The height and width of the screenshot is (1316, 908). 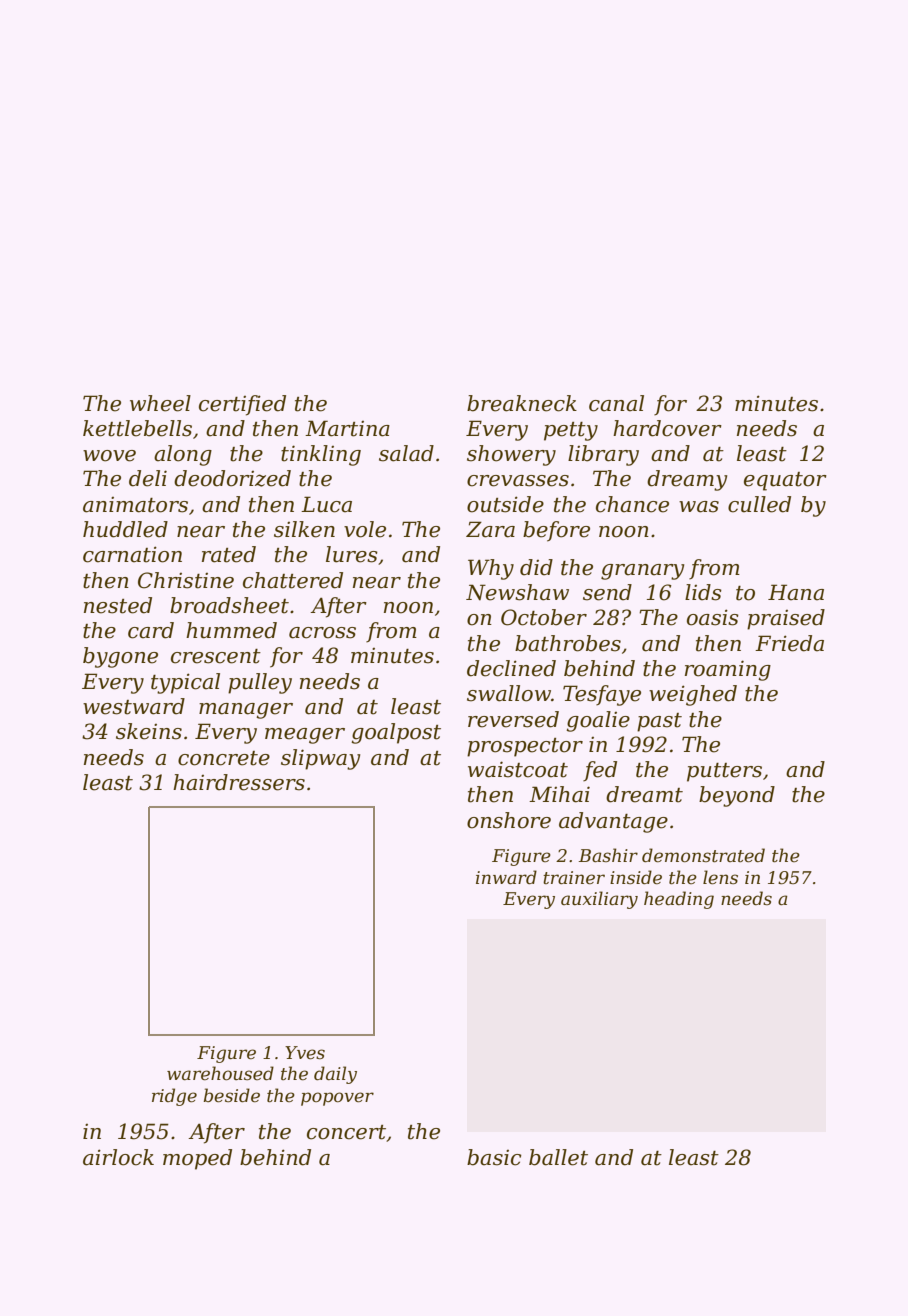 I want to click on Yves, so click(x=305, y=1053).
